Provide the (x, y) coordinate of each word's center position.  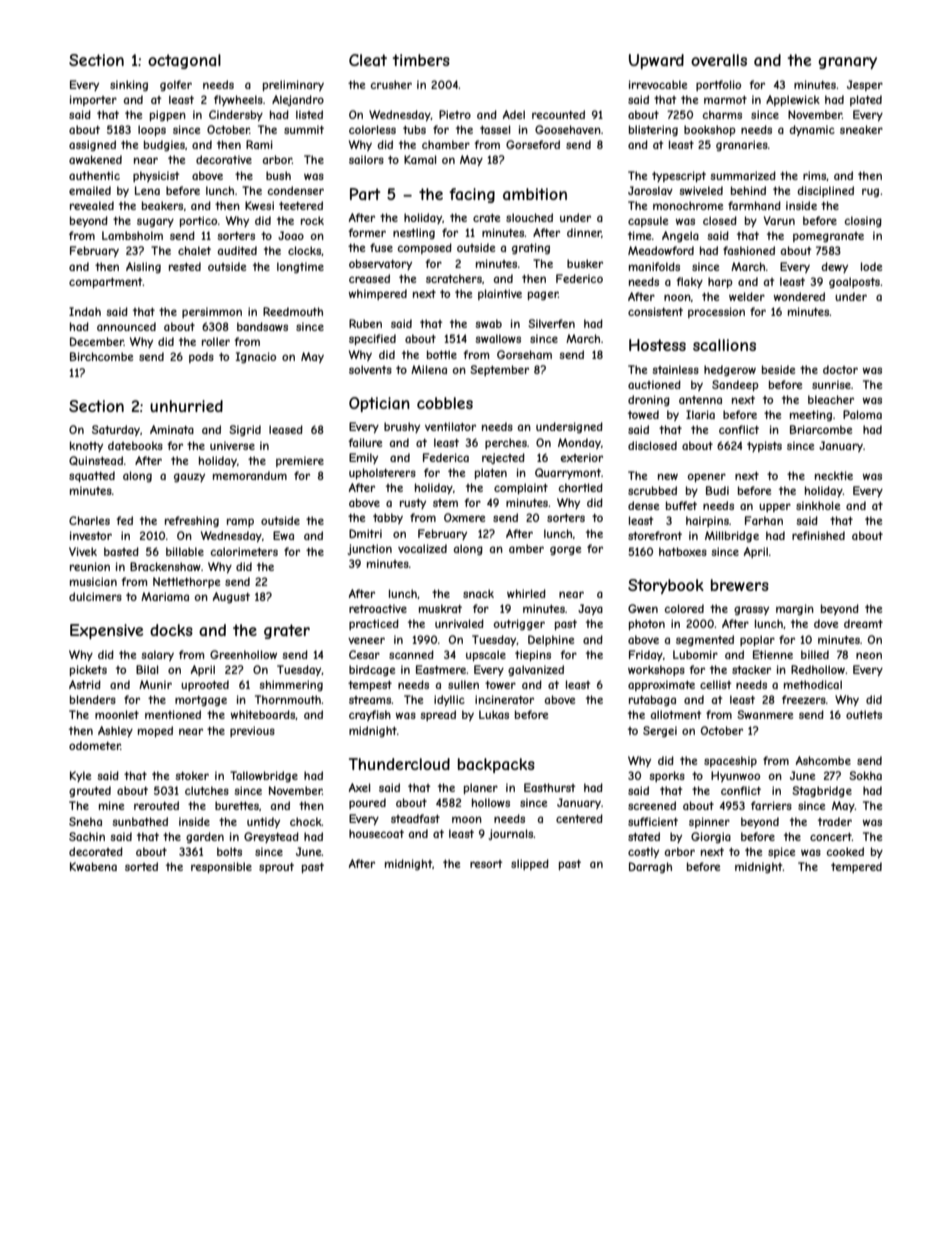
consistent (655, 311)
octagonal (184, 61)
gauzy (189, 477)
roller (216, 341)
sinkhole (818, 505)
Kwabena (93, 866)
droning (649, 400)
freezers (804, 699)
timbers (421, 60)
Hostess (657, 345)
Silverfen (551, 323)
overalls (719, 60)
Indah (85, 311)
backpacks (496, 765)
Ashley (115, 731)
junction (369, 549)
